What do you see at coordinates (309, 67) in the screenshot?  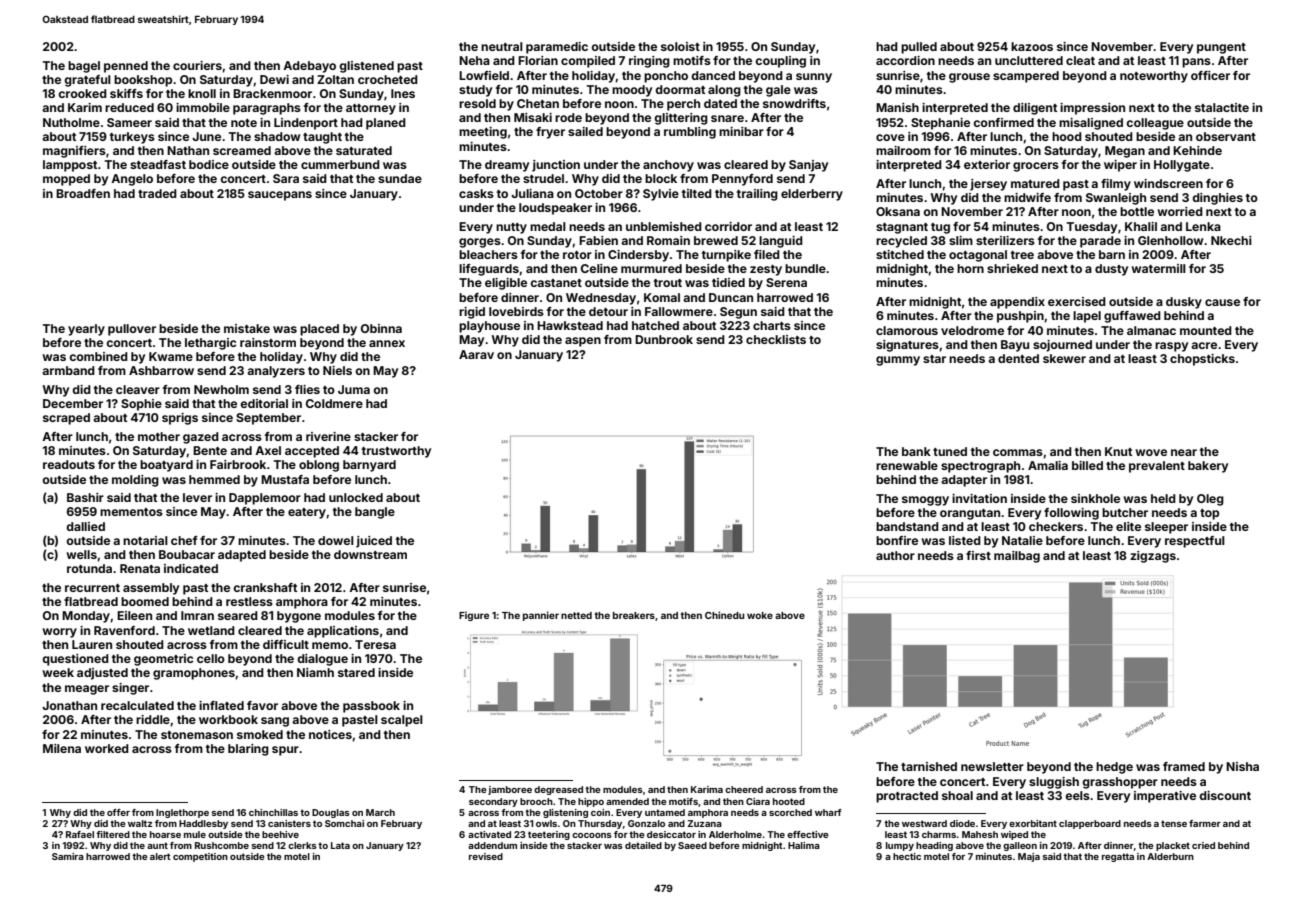 I see `Adebayo` at bounding box center [309, 67].
